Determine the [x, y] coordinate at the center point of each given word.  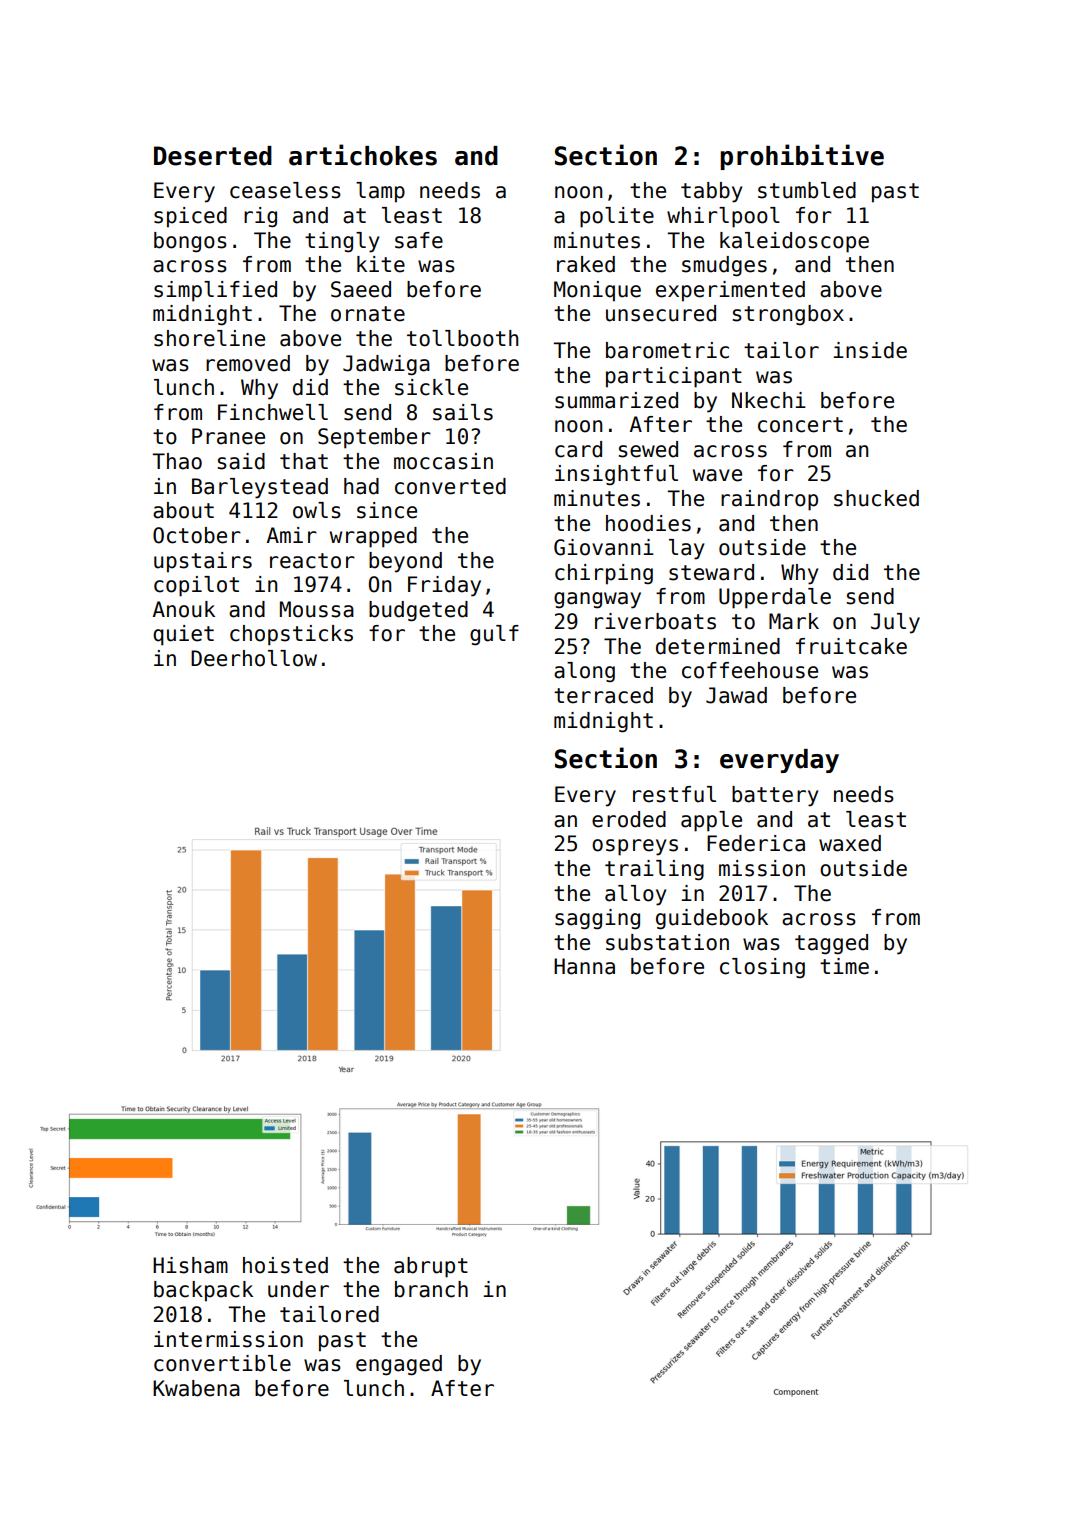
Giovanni [604, 547]
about [183, 510]
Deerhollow [254, 658]
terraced [603, 695]
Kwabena [196, 1388]
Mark [794, 621]
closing [762, 968]
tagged [831, 944]
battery [775, 796]
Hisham [190, 1265]
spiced [190, 217]
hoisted [285, 1265]
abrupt [431, 1267]
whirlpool [723, 217]
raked [586, 264]
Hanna [584, 966]
